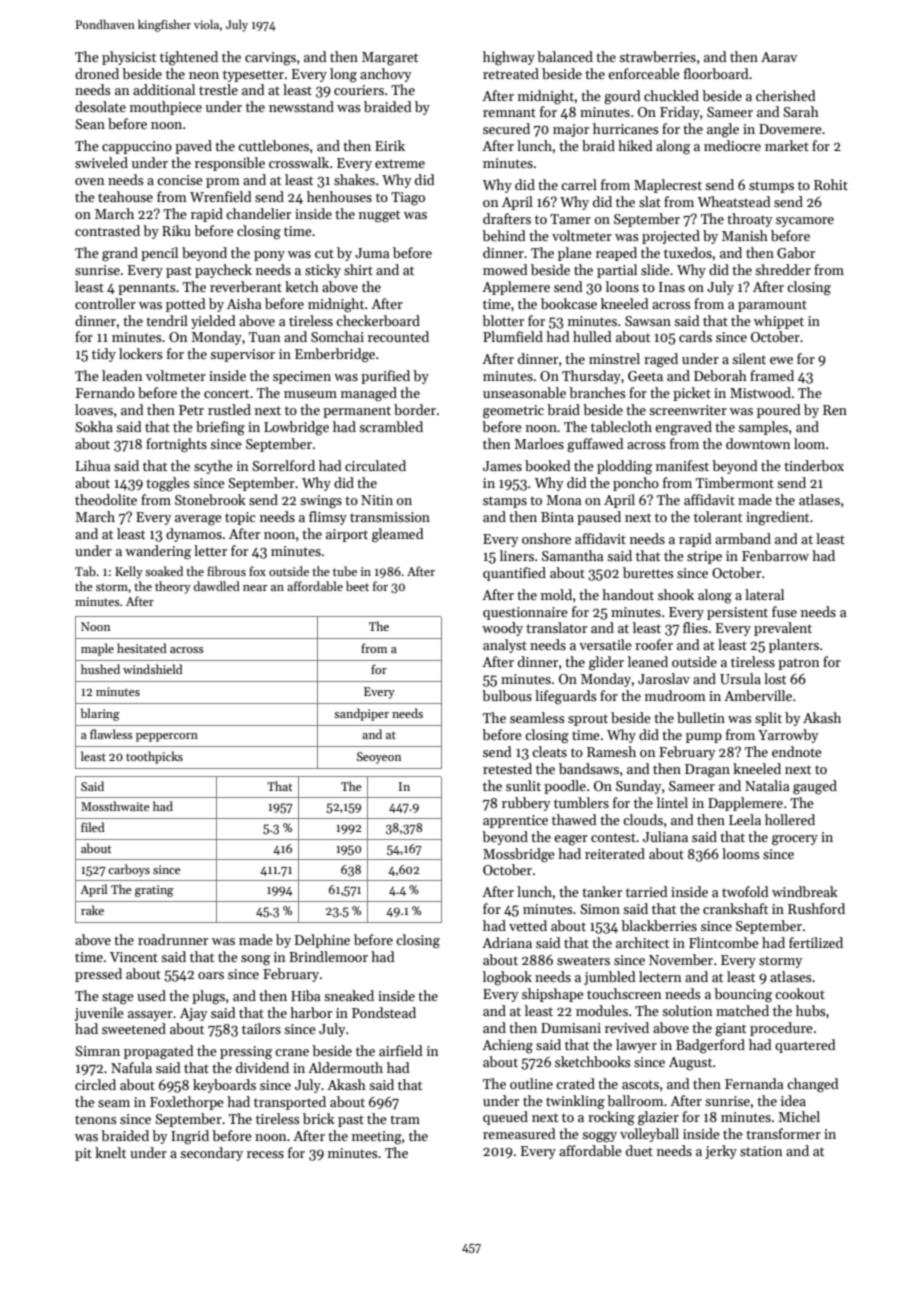 The height and width of the screenshot is (1308, 924). I want to click on shirt, so click(358, 269).
